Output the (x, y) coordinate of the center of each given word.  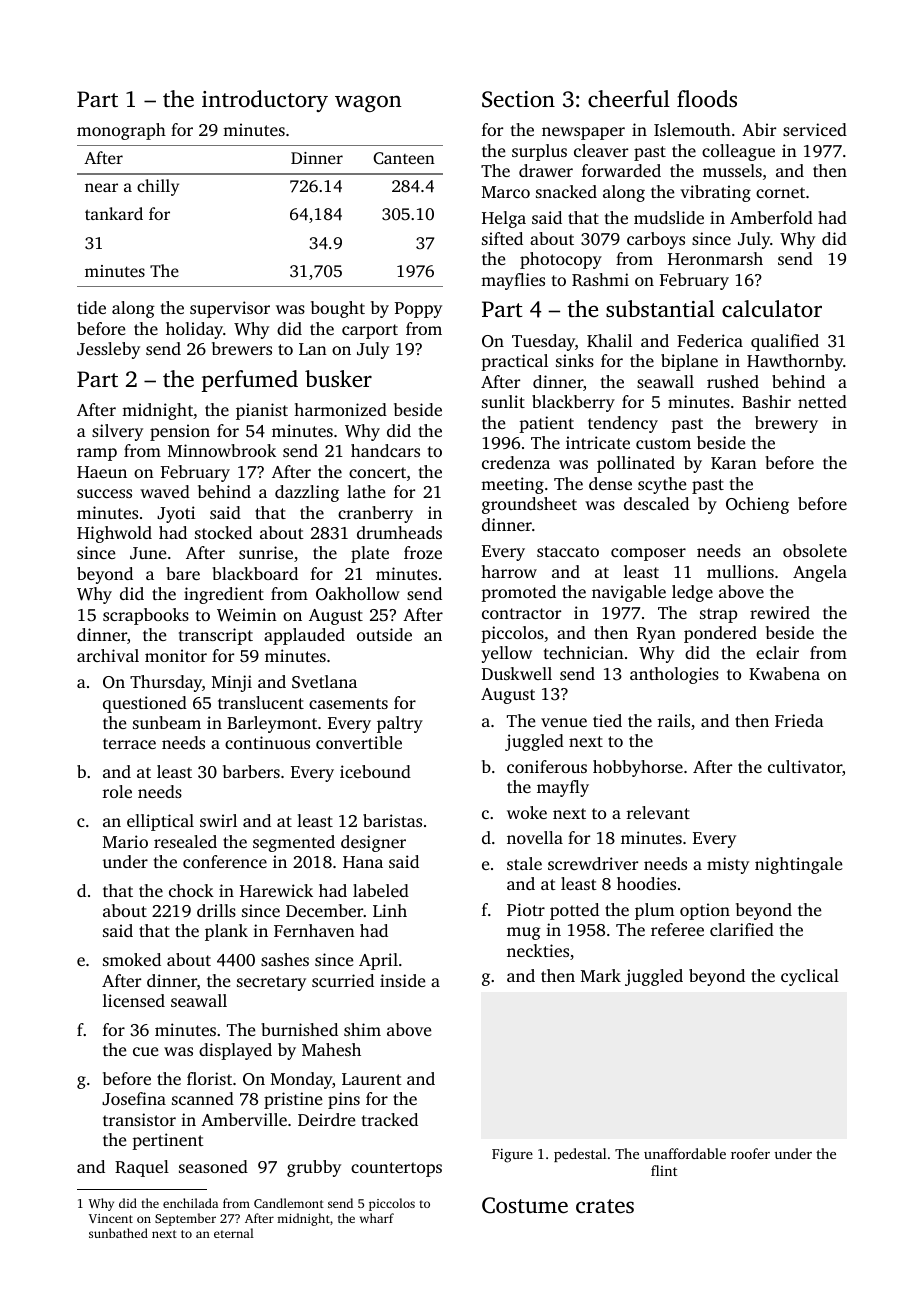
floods (707, 98)
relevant (658, 812)
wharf (377, 1218)
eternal (234, 1233)
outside (384, 634)
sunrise (266, 552)
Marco (506, 192)
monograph (121, 131)
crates (605, 1206)
